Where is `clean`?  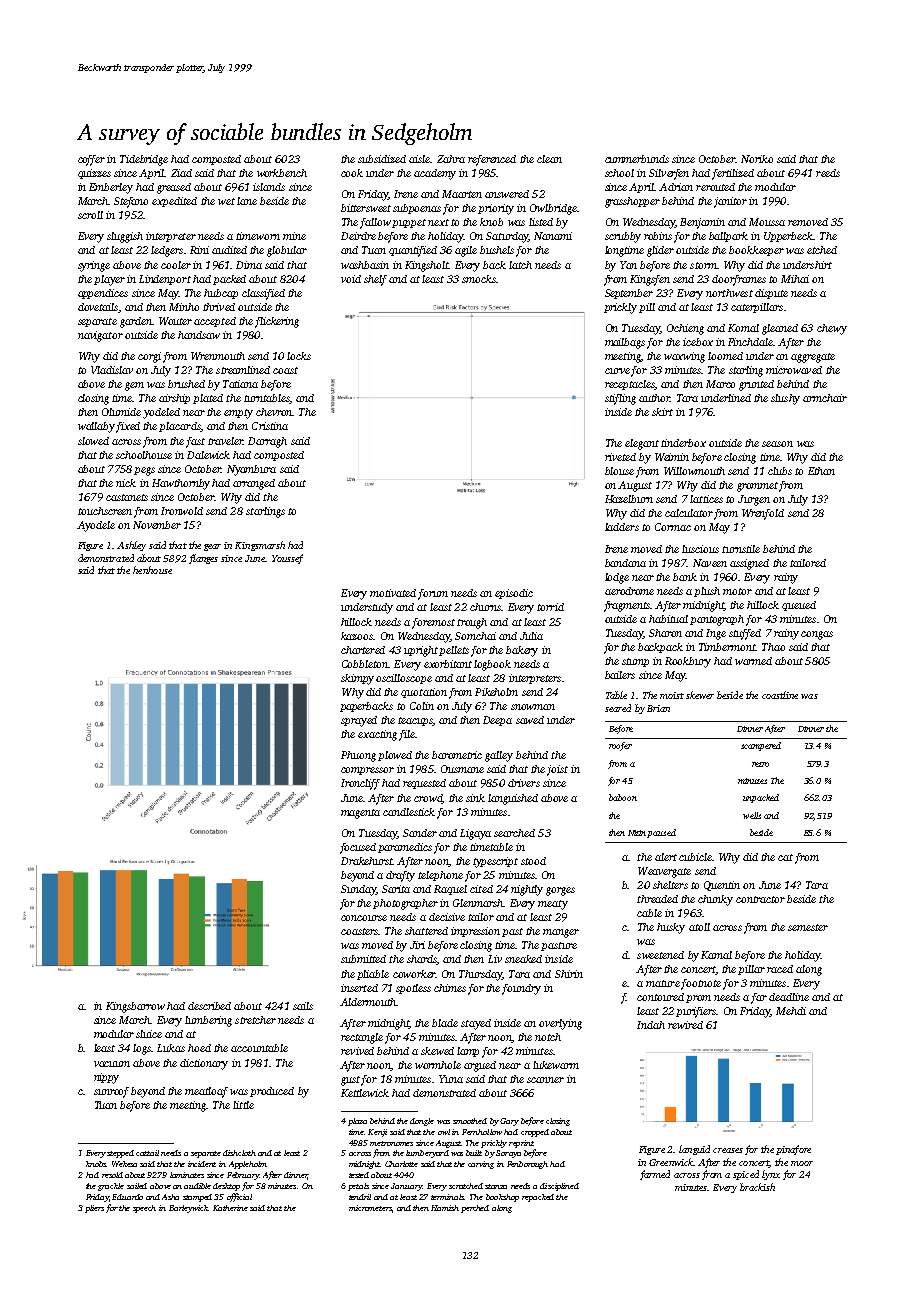
clean is located at coordinates (549, 159).
